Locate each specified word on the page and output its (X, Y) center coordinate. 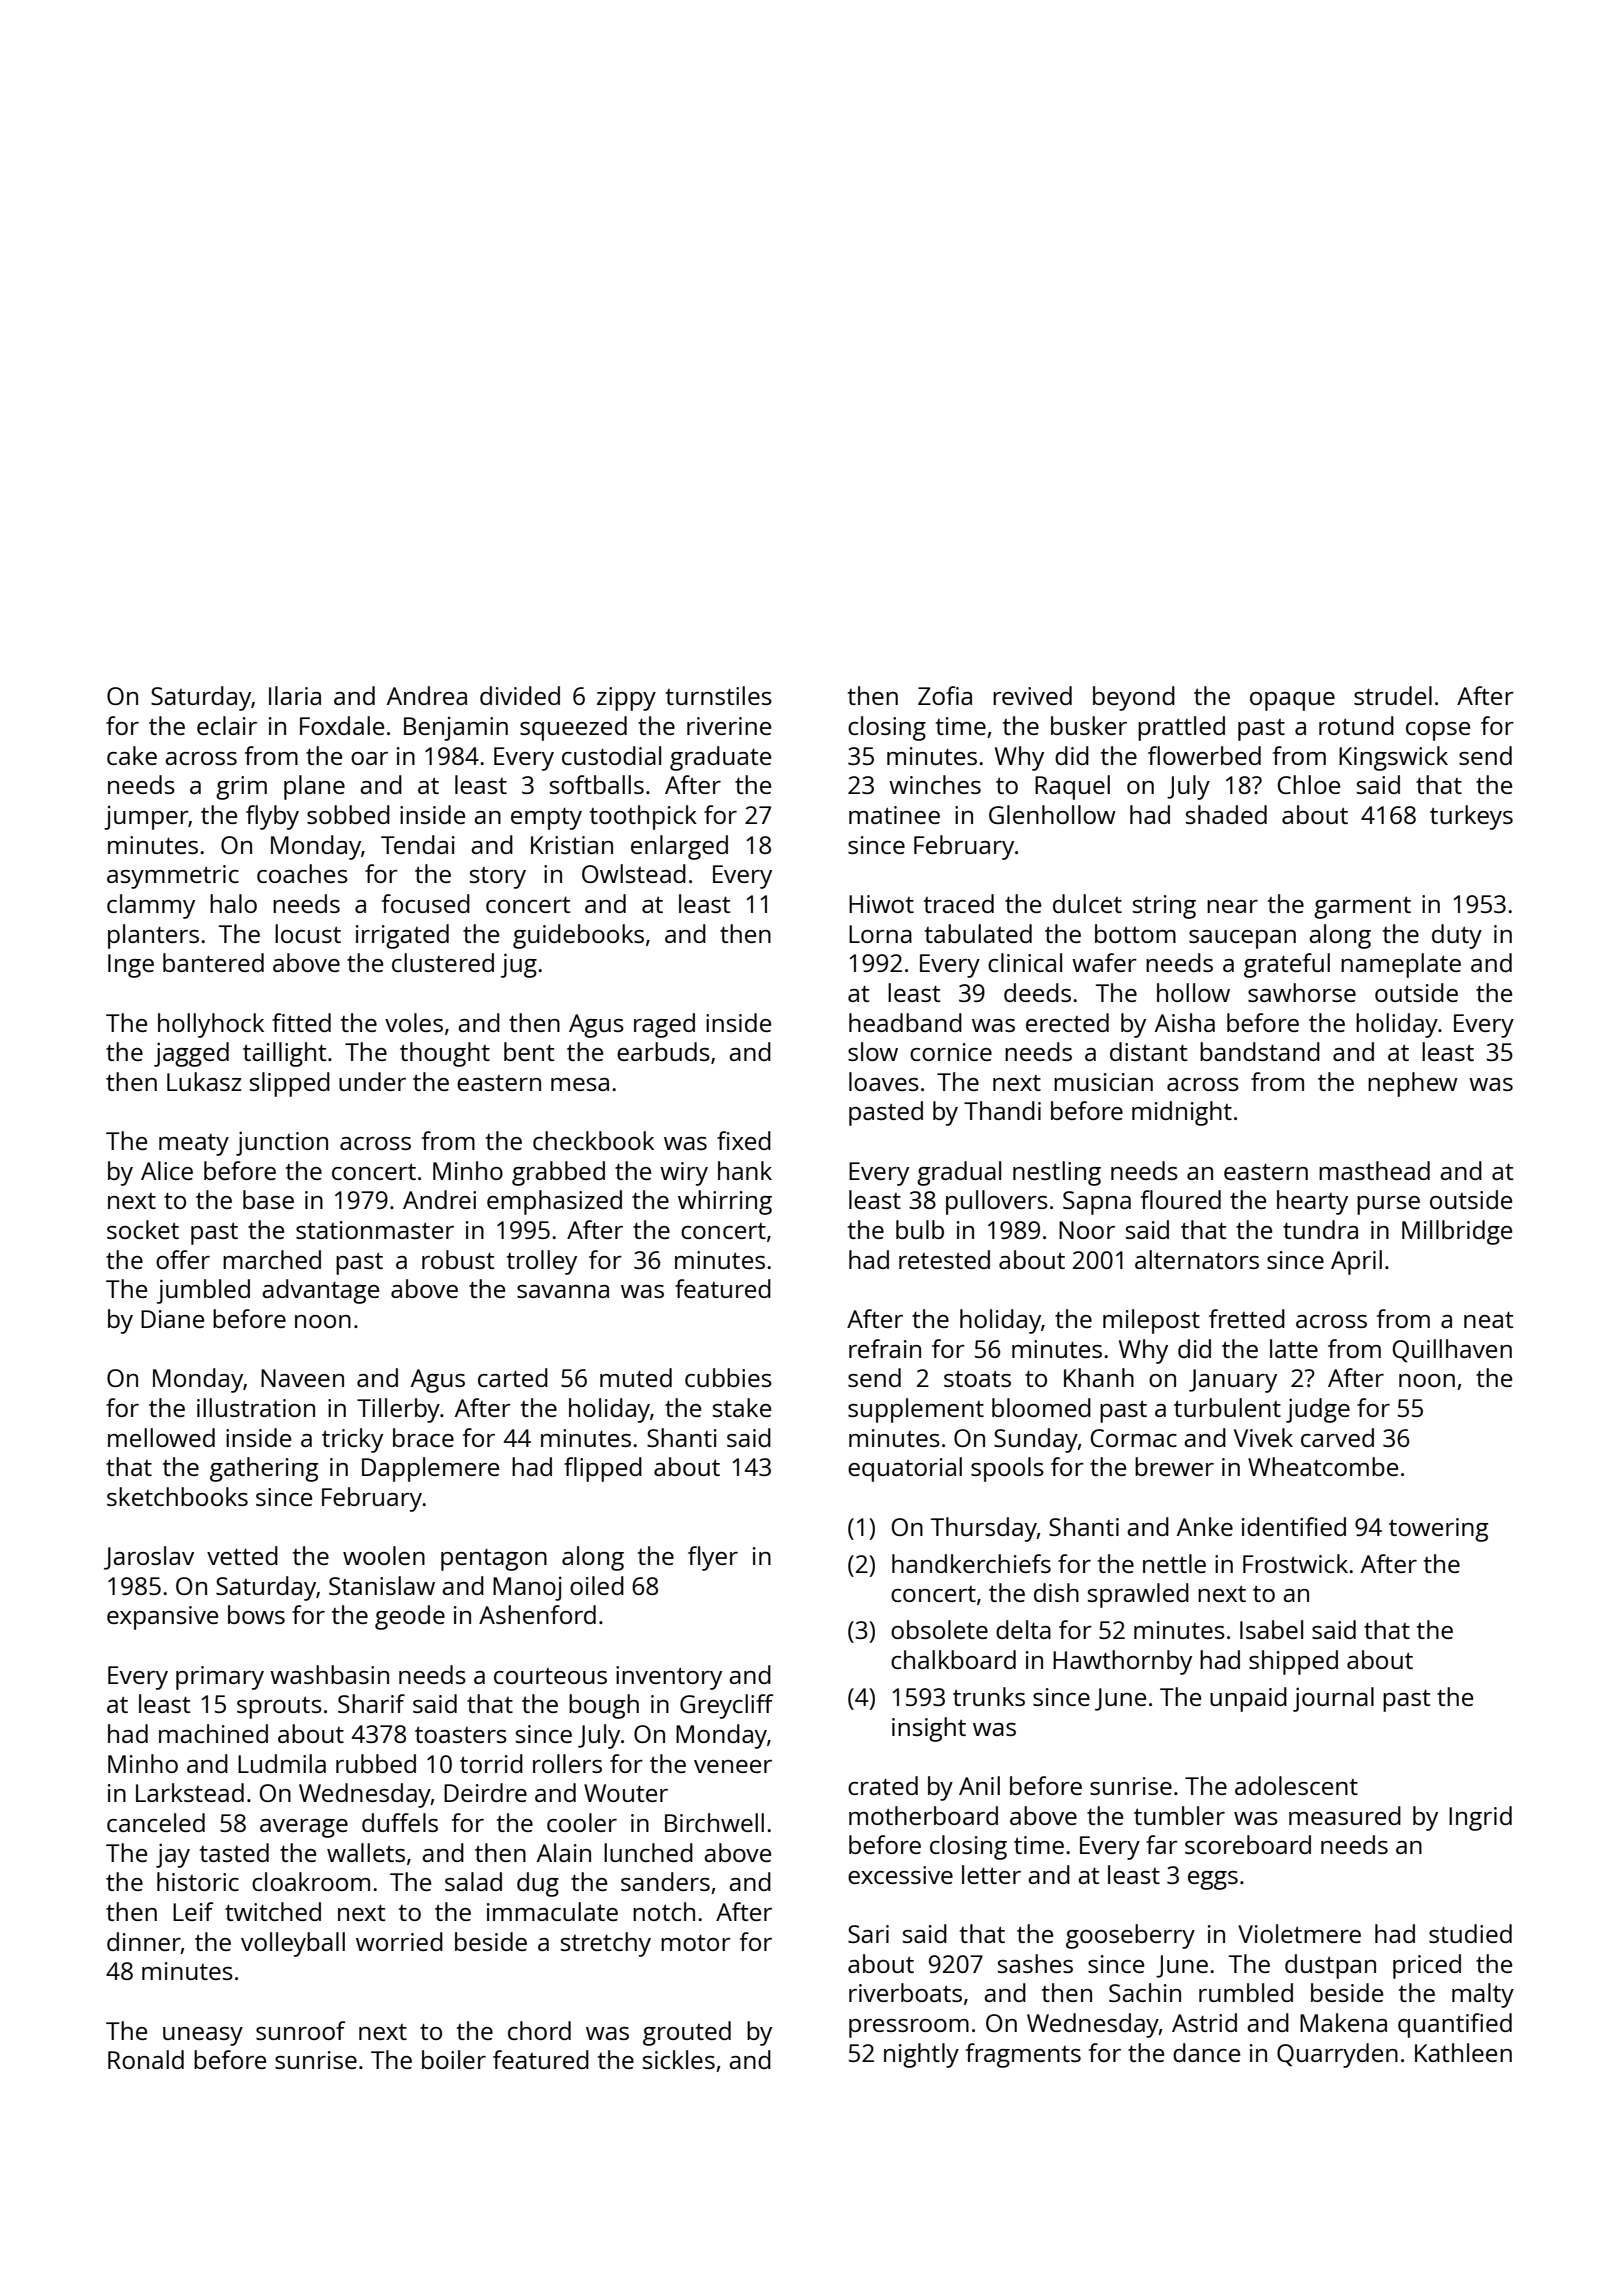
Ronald (146, 2059)
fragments (1023, 2055)
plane (314, 787)
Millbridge (1457, 1232)
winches (935, 784)
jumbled (203, 1291)
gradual (959, 1173)
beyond (1134, 698)
